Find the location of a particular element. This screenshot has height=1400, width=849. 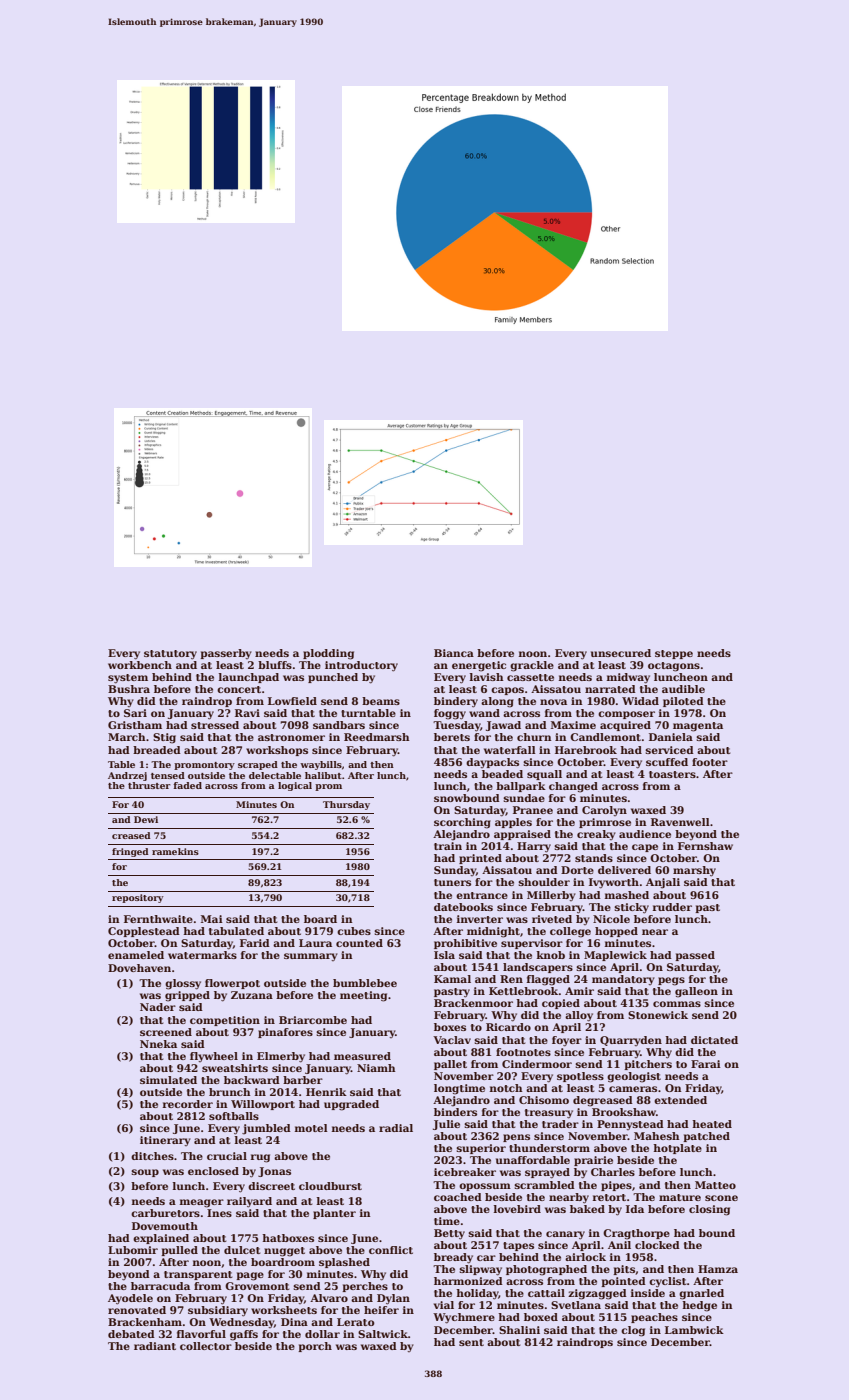

motel is located at coordinates (311, 1128).
